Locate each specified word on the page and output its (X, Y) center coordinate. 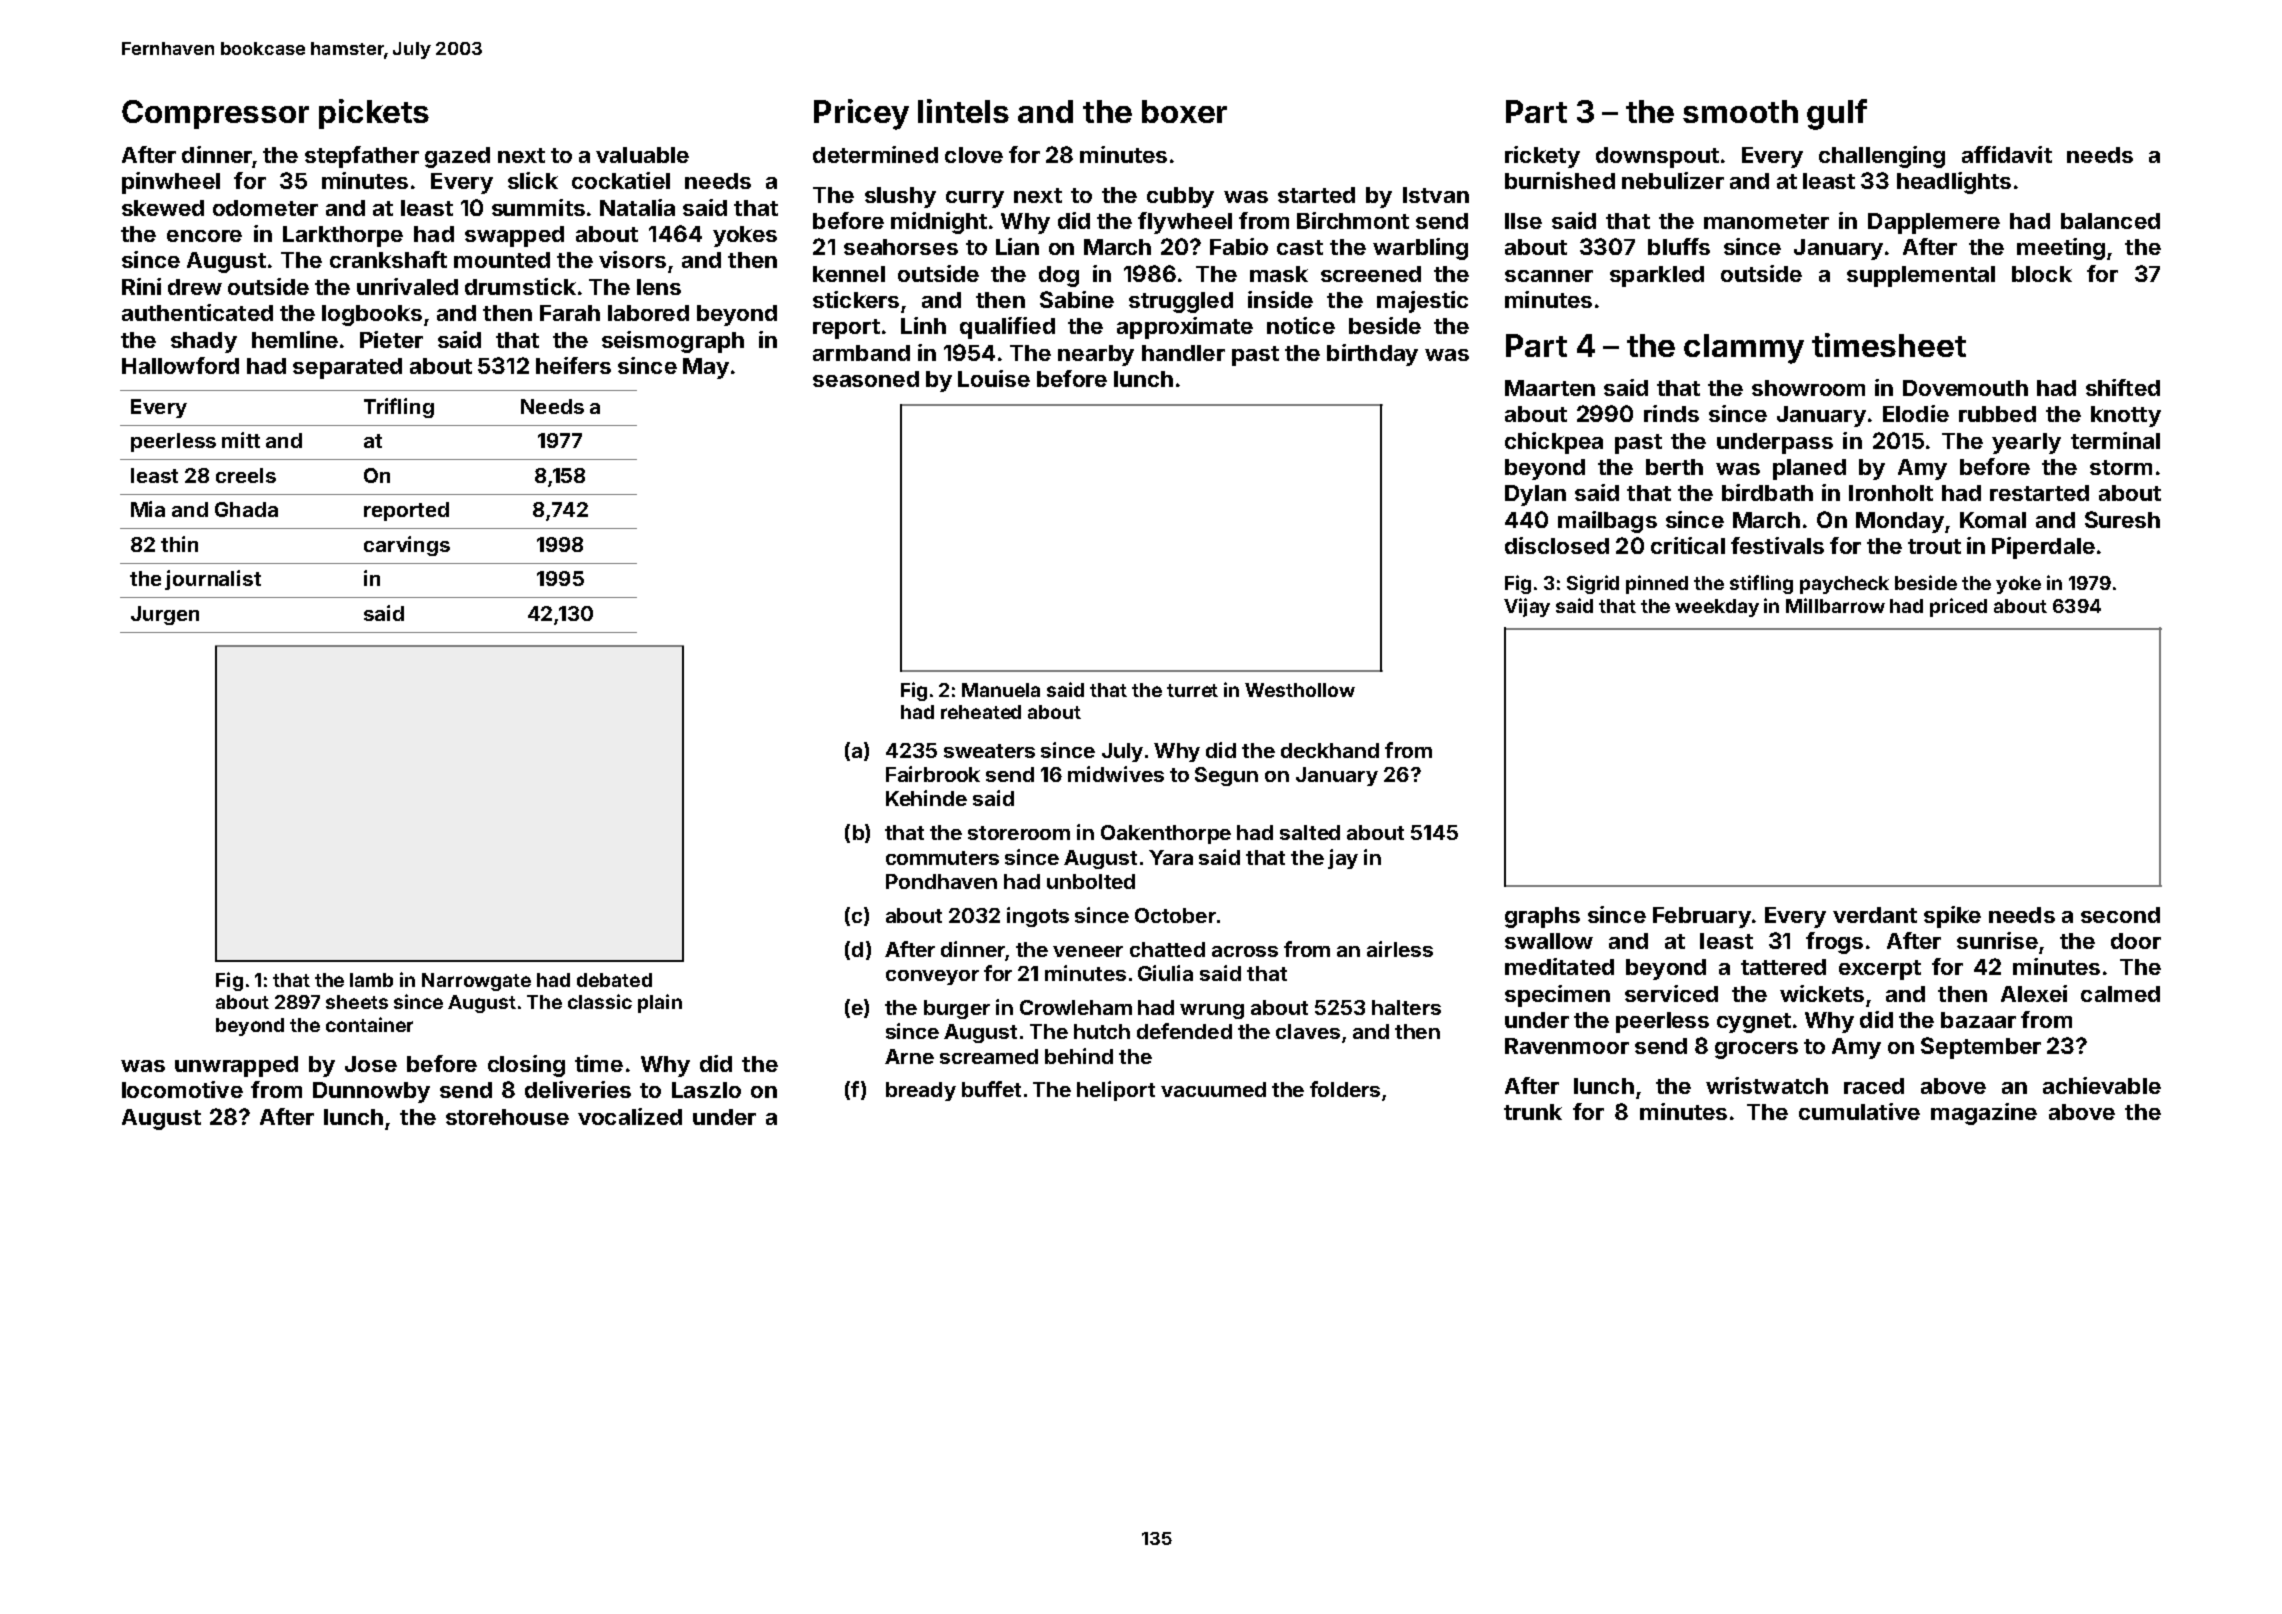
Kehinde (926, 798)
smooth (1740, 111)
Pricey (861, 114)
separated (347, 368)
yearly (2026, 443)
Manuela (1001, 690)
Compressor (215, 114)
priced (1958, 607)
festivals (1777, 545)
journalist (213, 580)
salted (1310, 832)
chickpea (1554, 443)
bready (921, 1091)
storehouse (507, 1117)
